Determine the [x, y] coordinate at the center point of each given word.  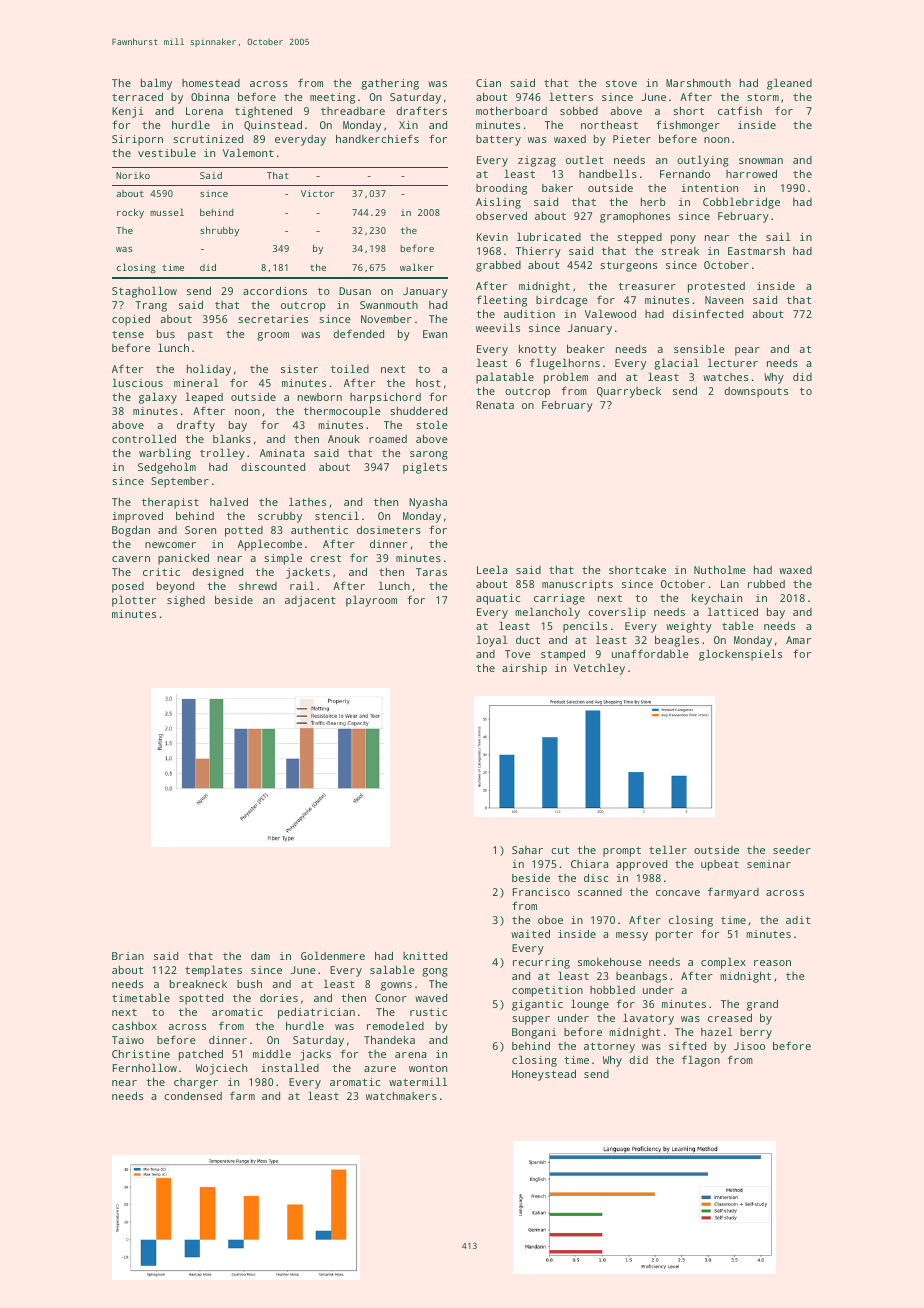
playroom [371, 601]
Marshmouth [698, 83]
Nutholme [720, 569]
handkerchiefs [377, 138]
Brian [128, 956]
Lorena [204, 111]
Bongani [534, 1033]
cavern [131, 559]
